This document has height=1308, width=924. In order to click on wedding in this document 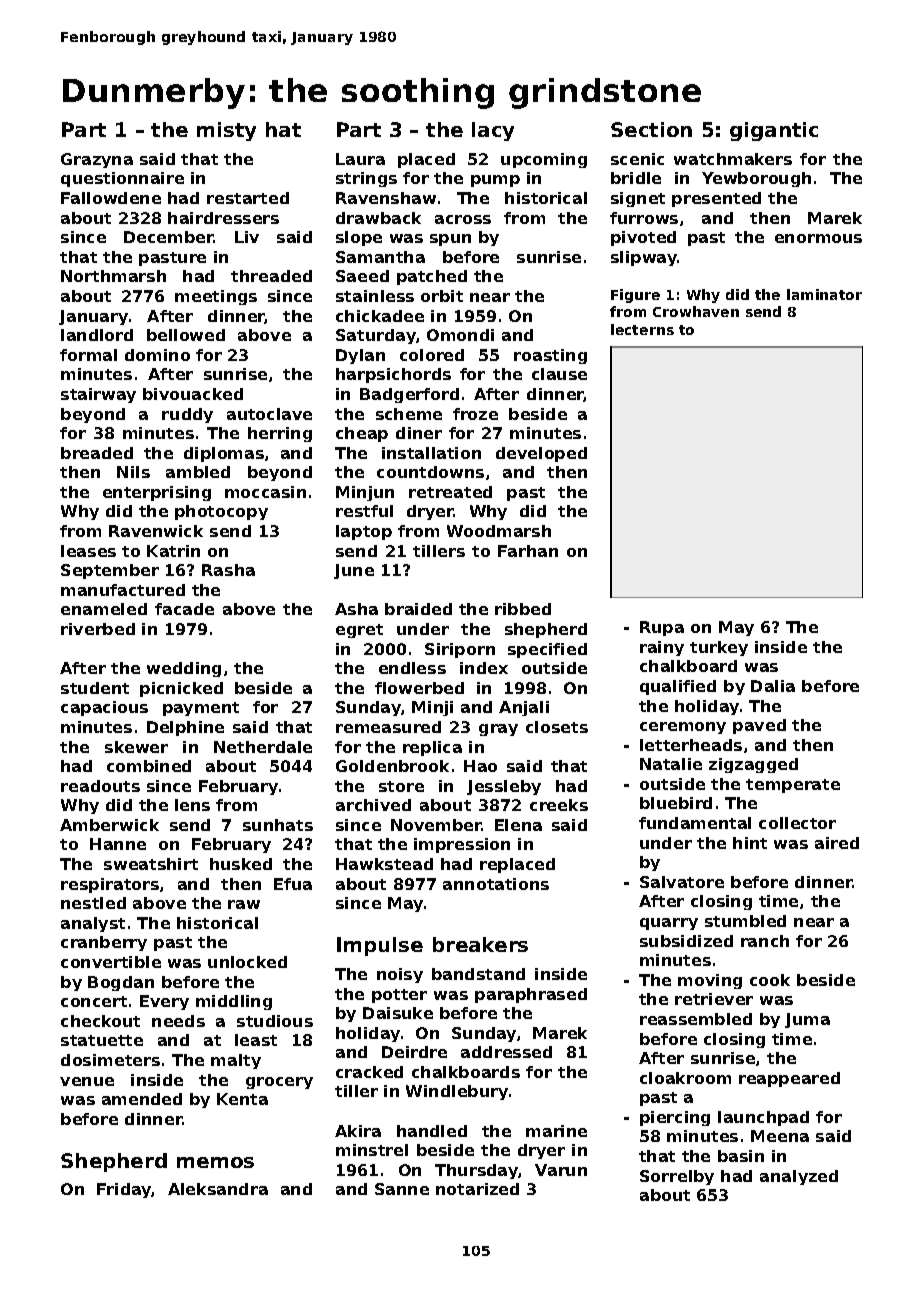, I will do `click(184, 669)`.
